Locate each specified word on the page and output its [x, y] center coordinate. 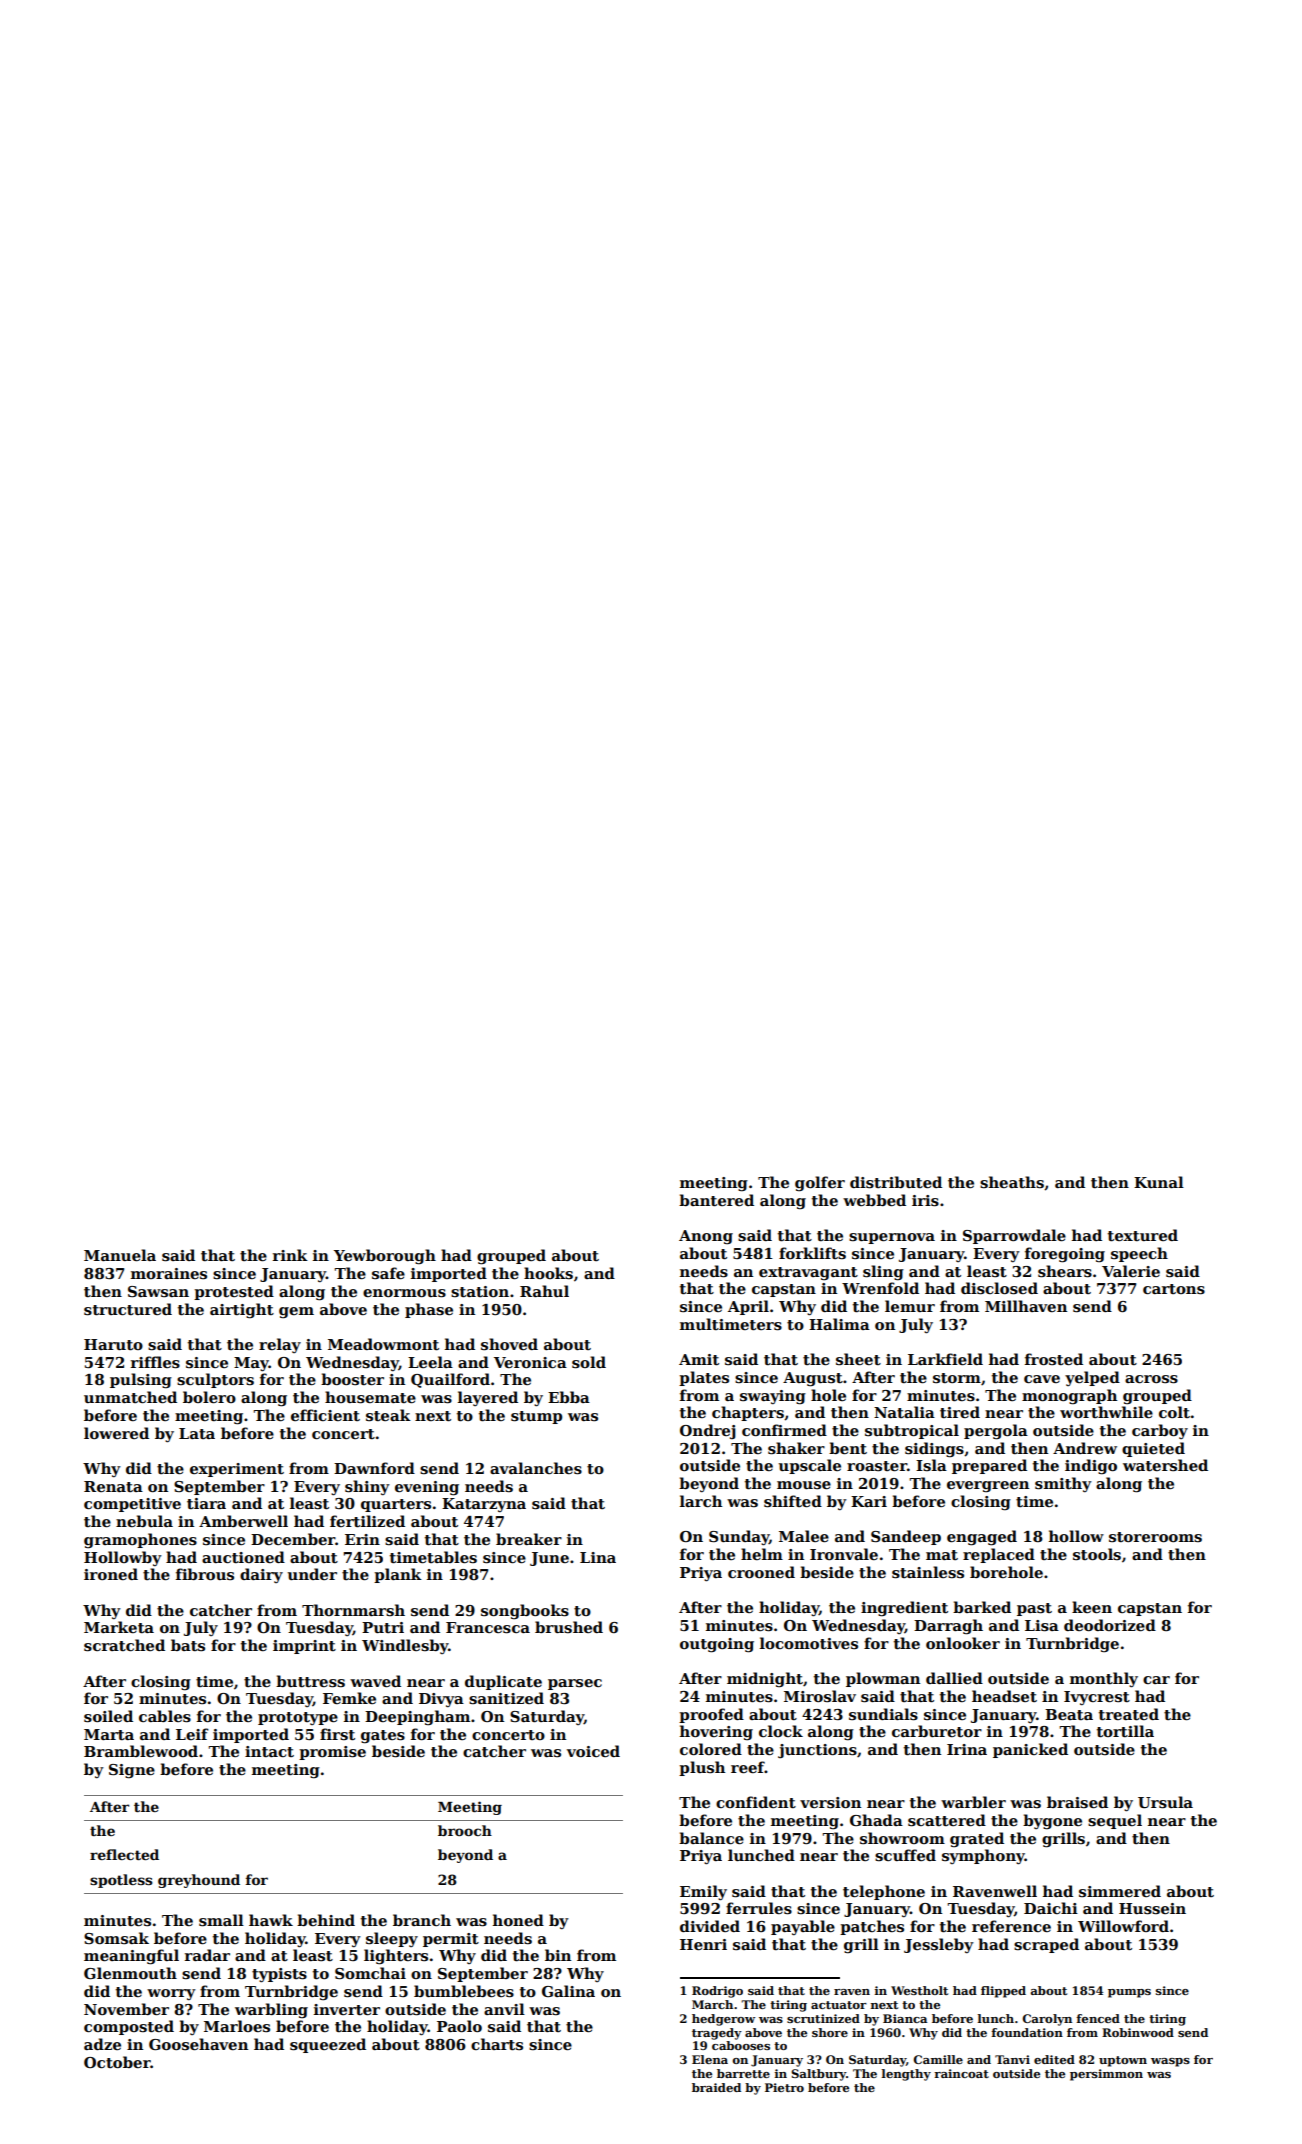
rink [290, 1255]
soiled [108, 1716]
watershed [1165, 1465]
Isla [931, 1465]
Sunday [739, 1537]
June [549, 1559]
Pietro [784, 2087]
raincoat [961, 2073]
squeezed [328, 2045]
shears [1065, 1271]
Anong [706, 1237]
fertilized [367, 1521]
